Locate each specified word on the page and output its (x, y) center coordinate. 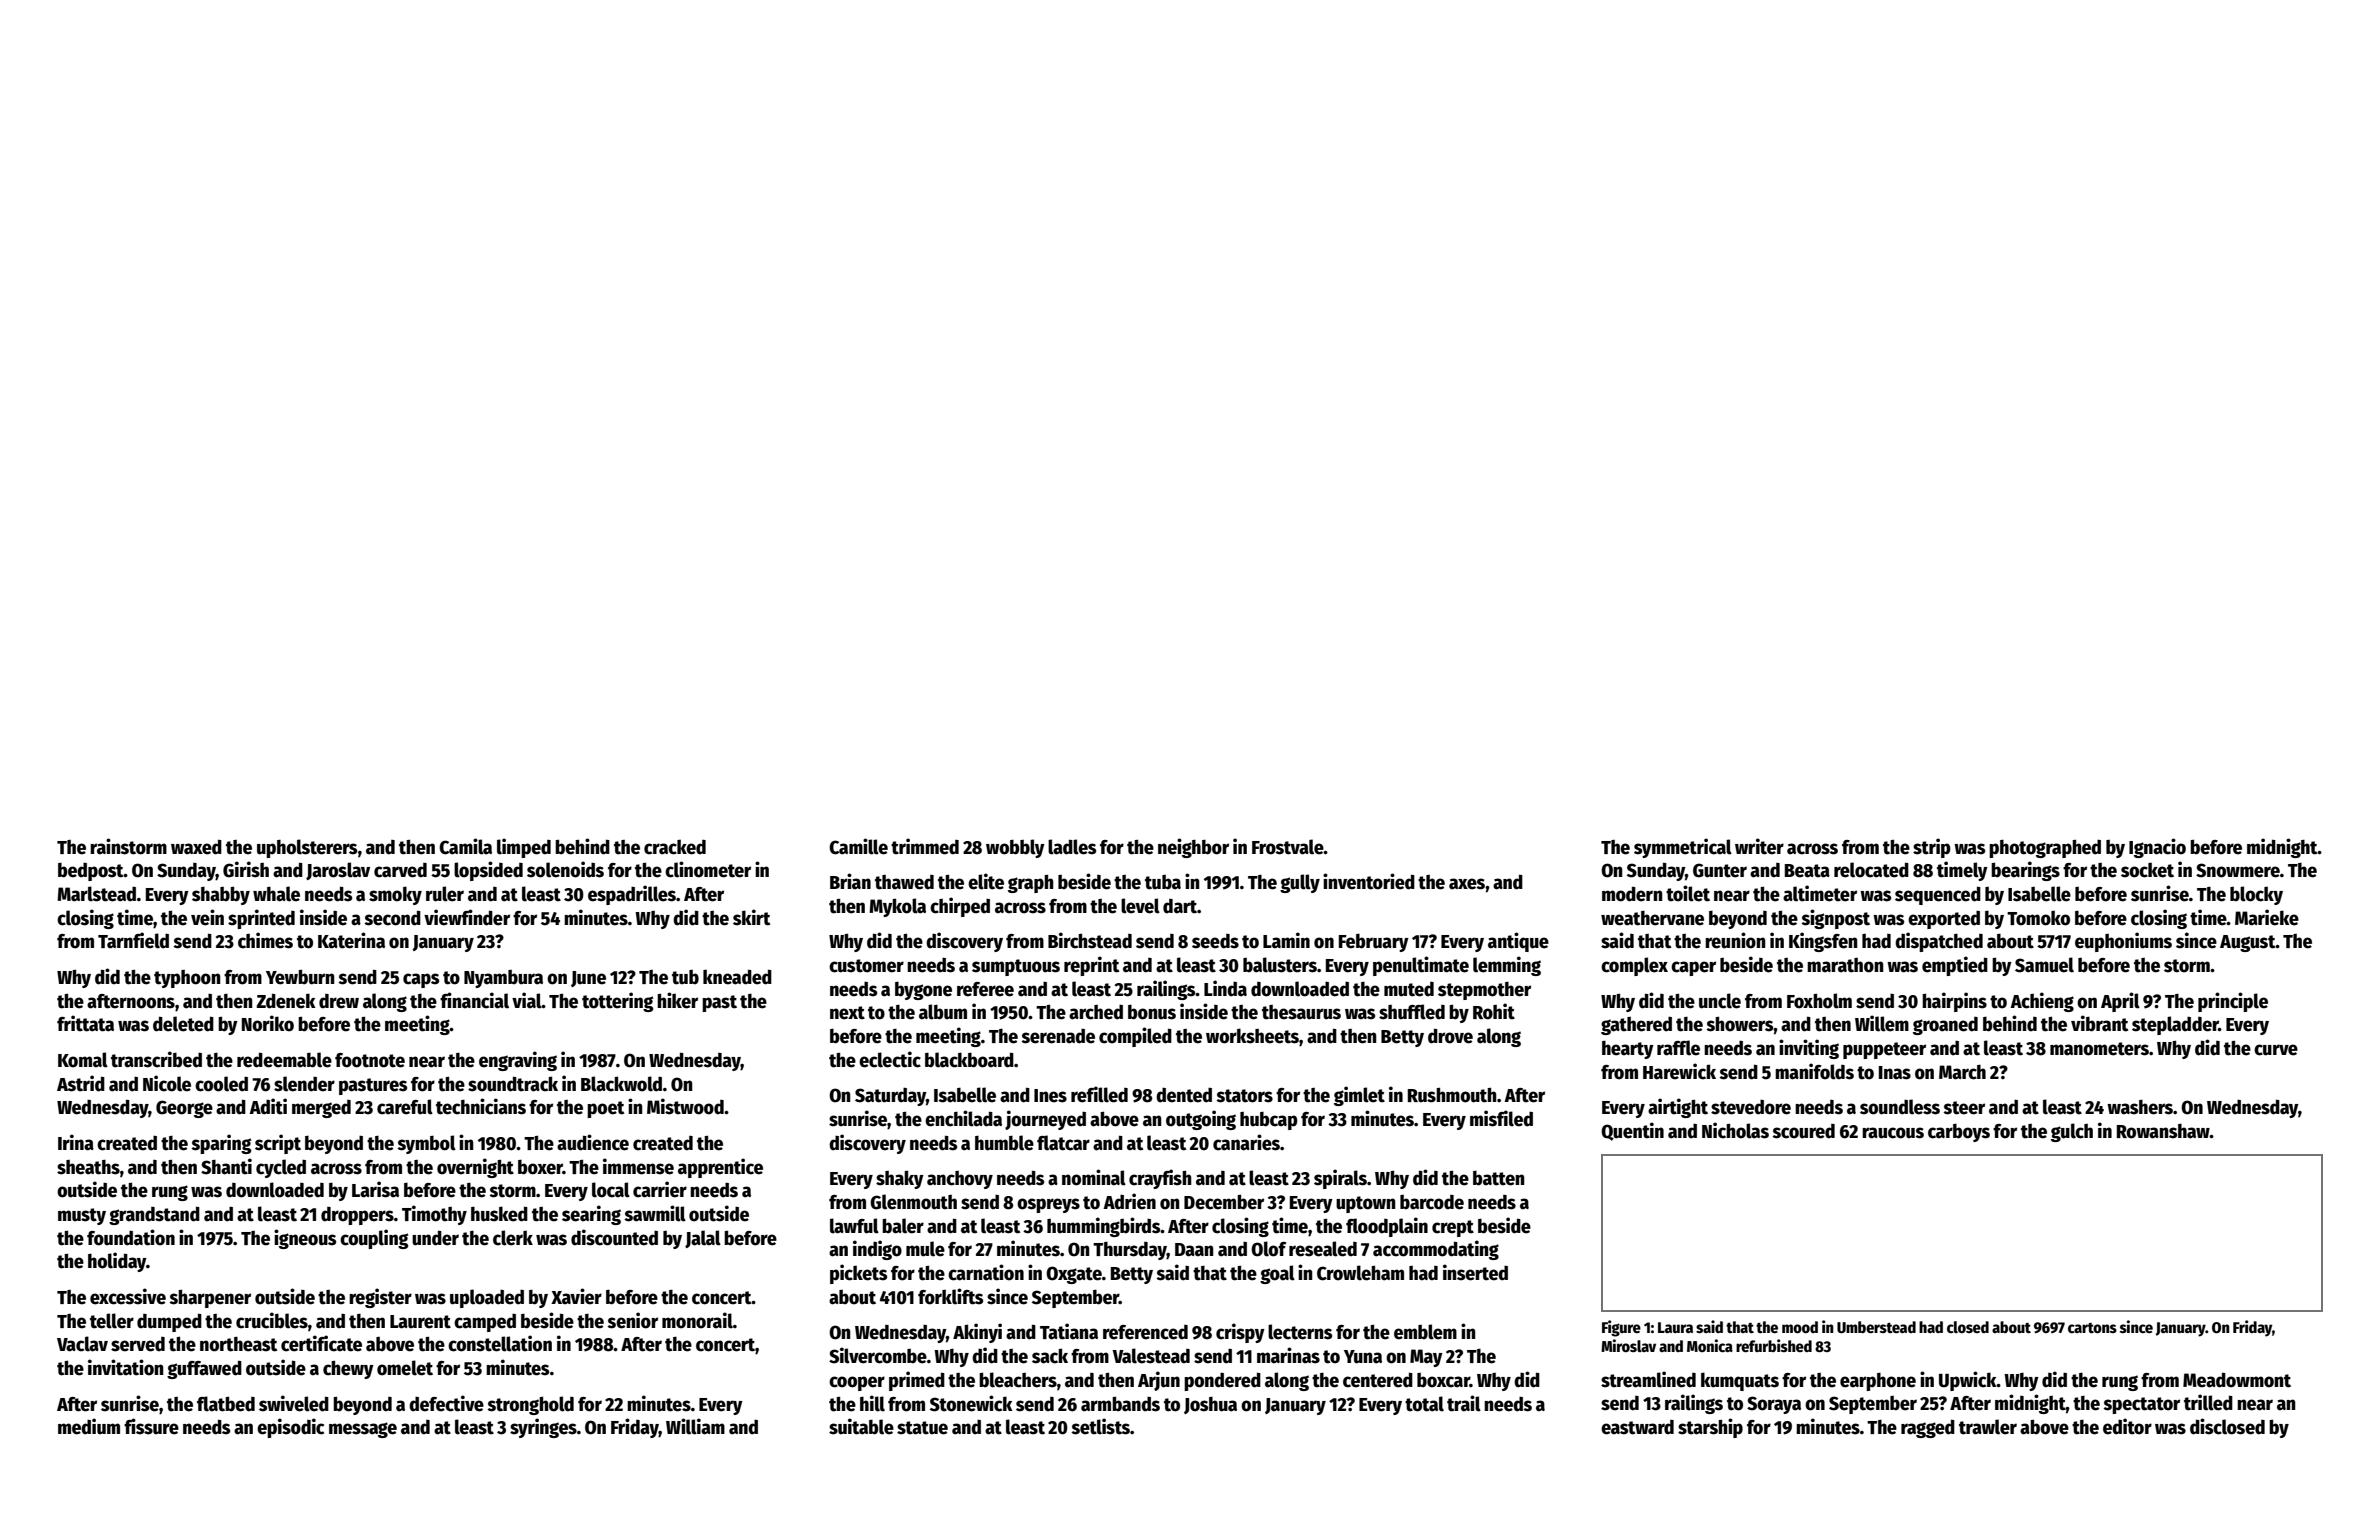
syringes (543, 1428)
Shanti (226, 1166)
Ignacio (2157, 848)
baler (903, 1226)
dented (1184, 1095)
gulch (2072, 1132)
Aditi (268, 1106)
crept (1453, 1228)
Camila (465, 846)
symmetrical (1683, 848)
